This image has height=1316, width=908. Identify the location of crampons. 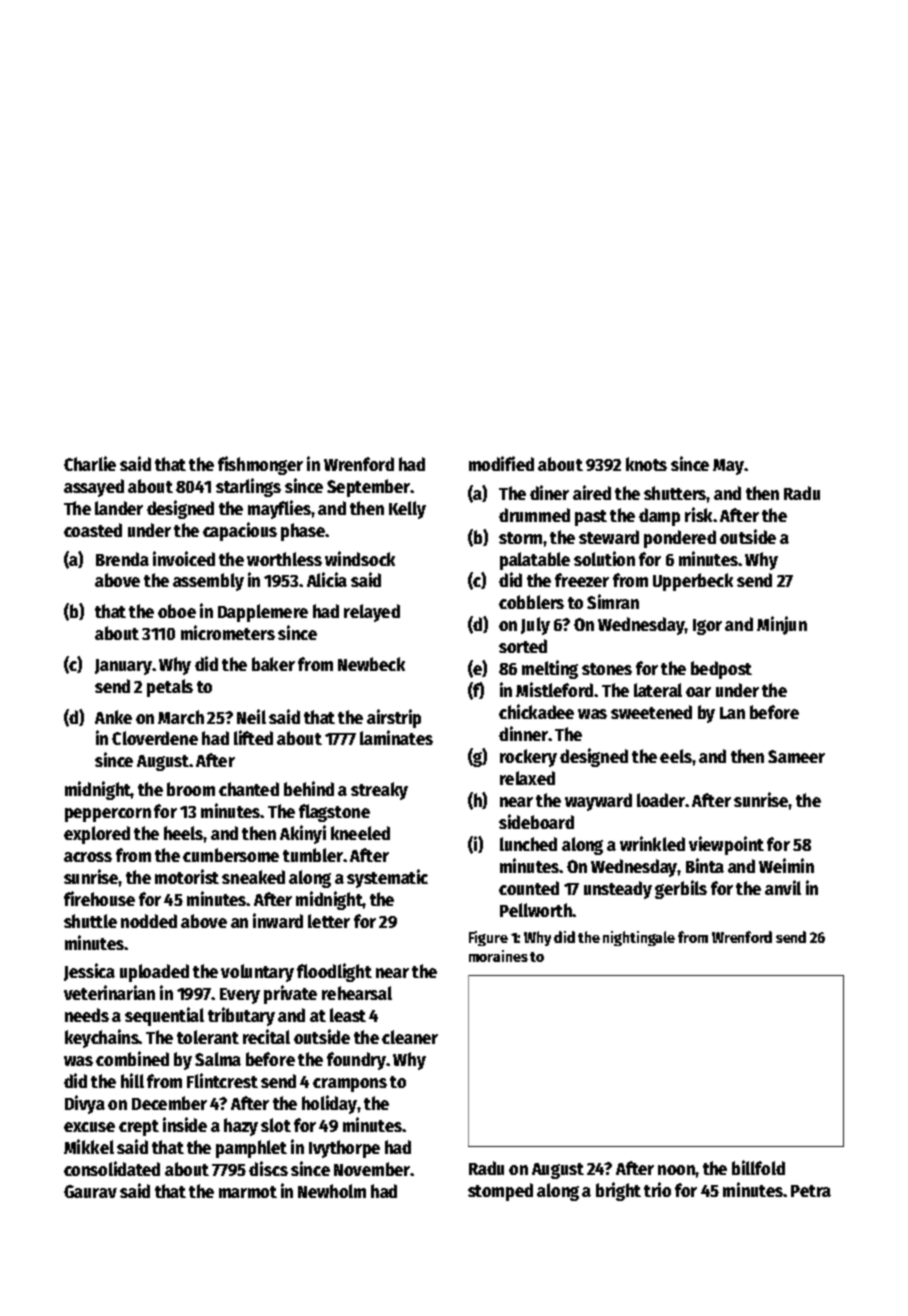
(350, 1085).
